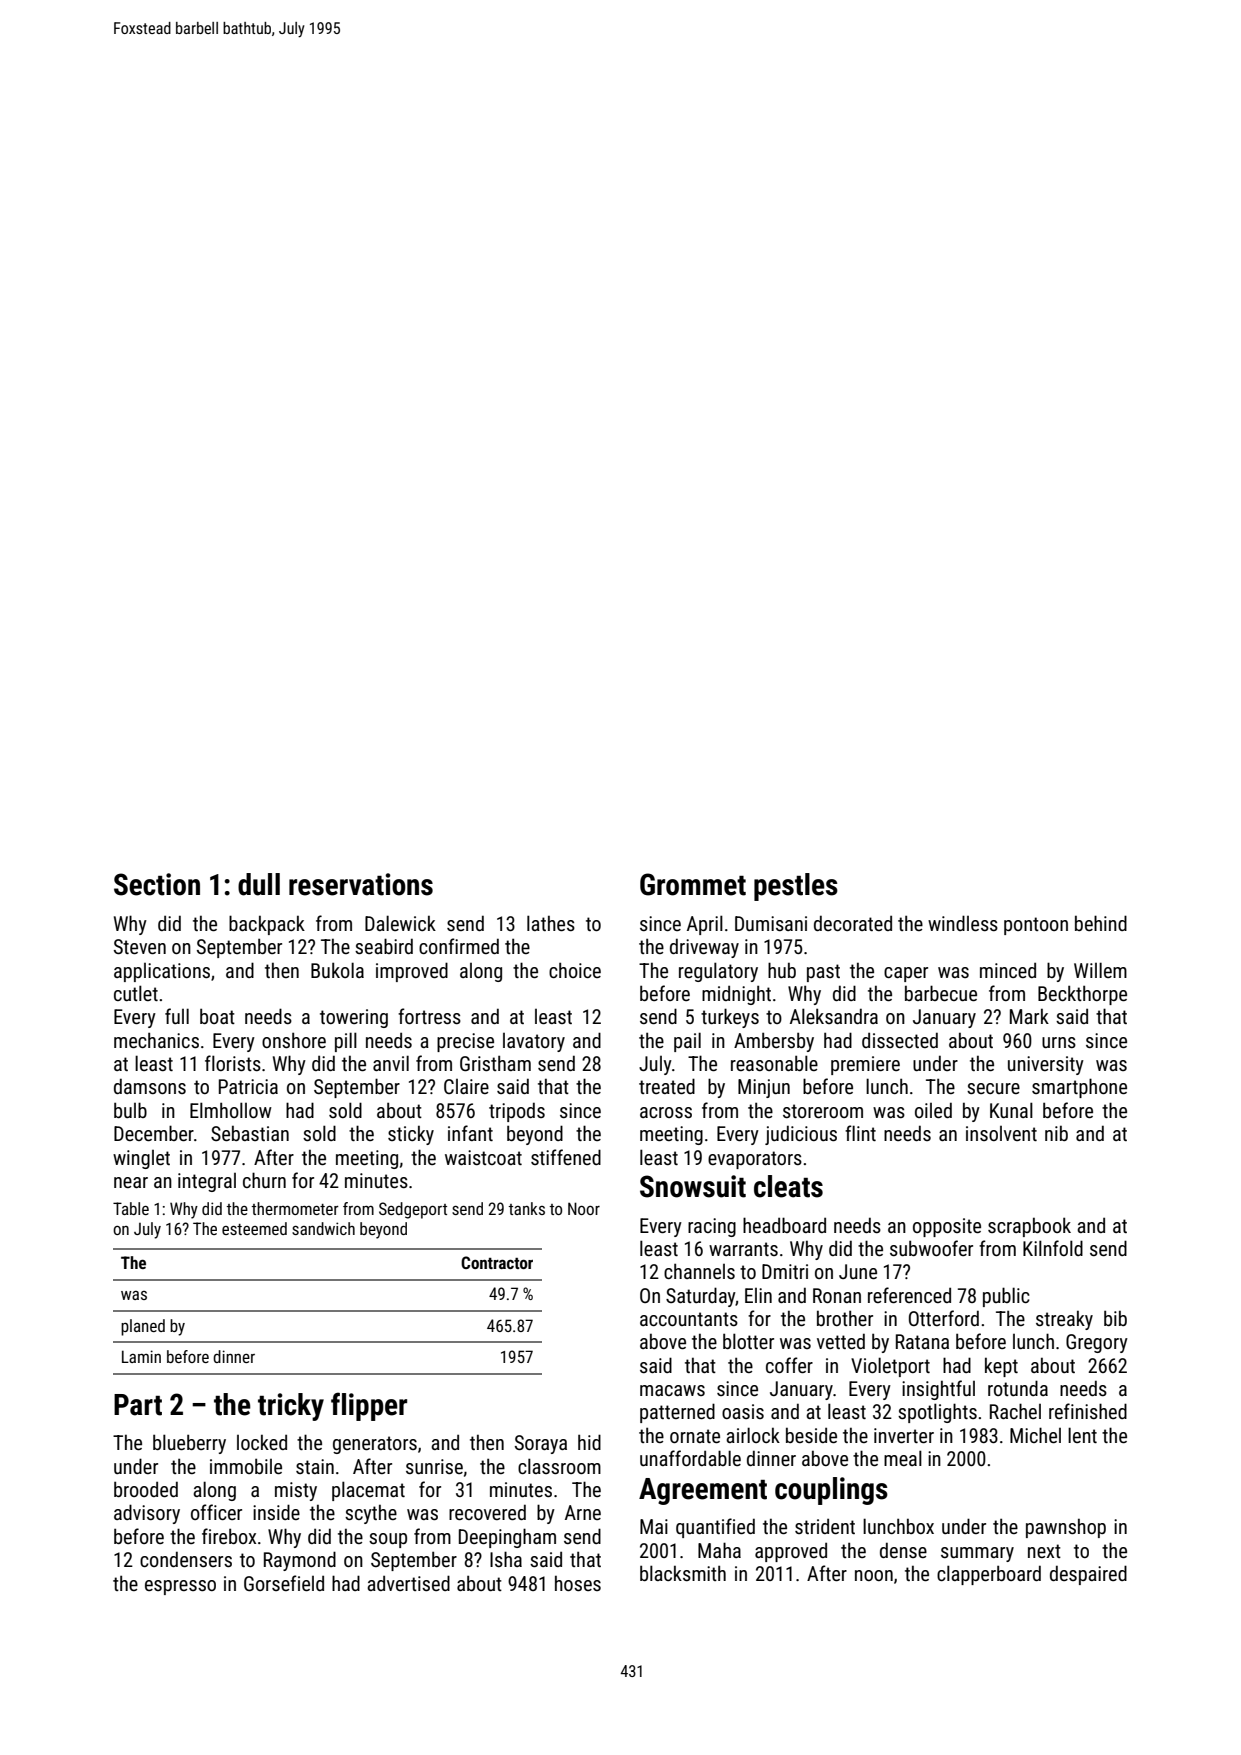 The height and width of the screenshot is (1755, 1241). Describe the element at coordinates (693, 884) in the screenshot. I see `Grommet` at that location.
